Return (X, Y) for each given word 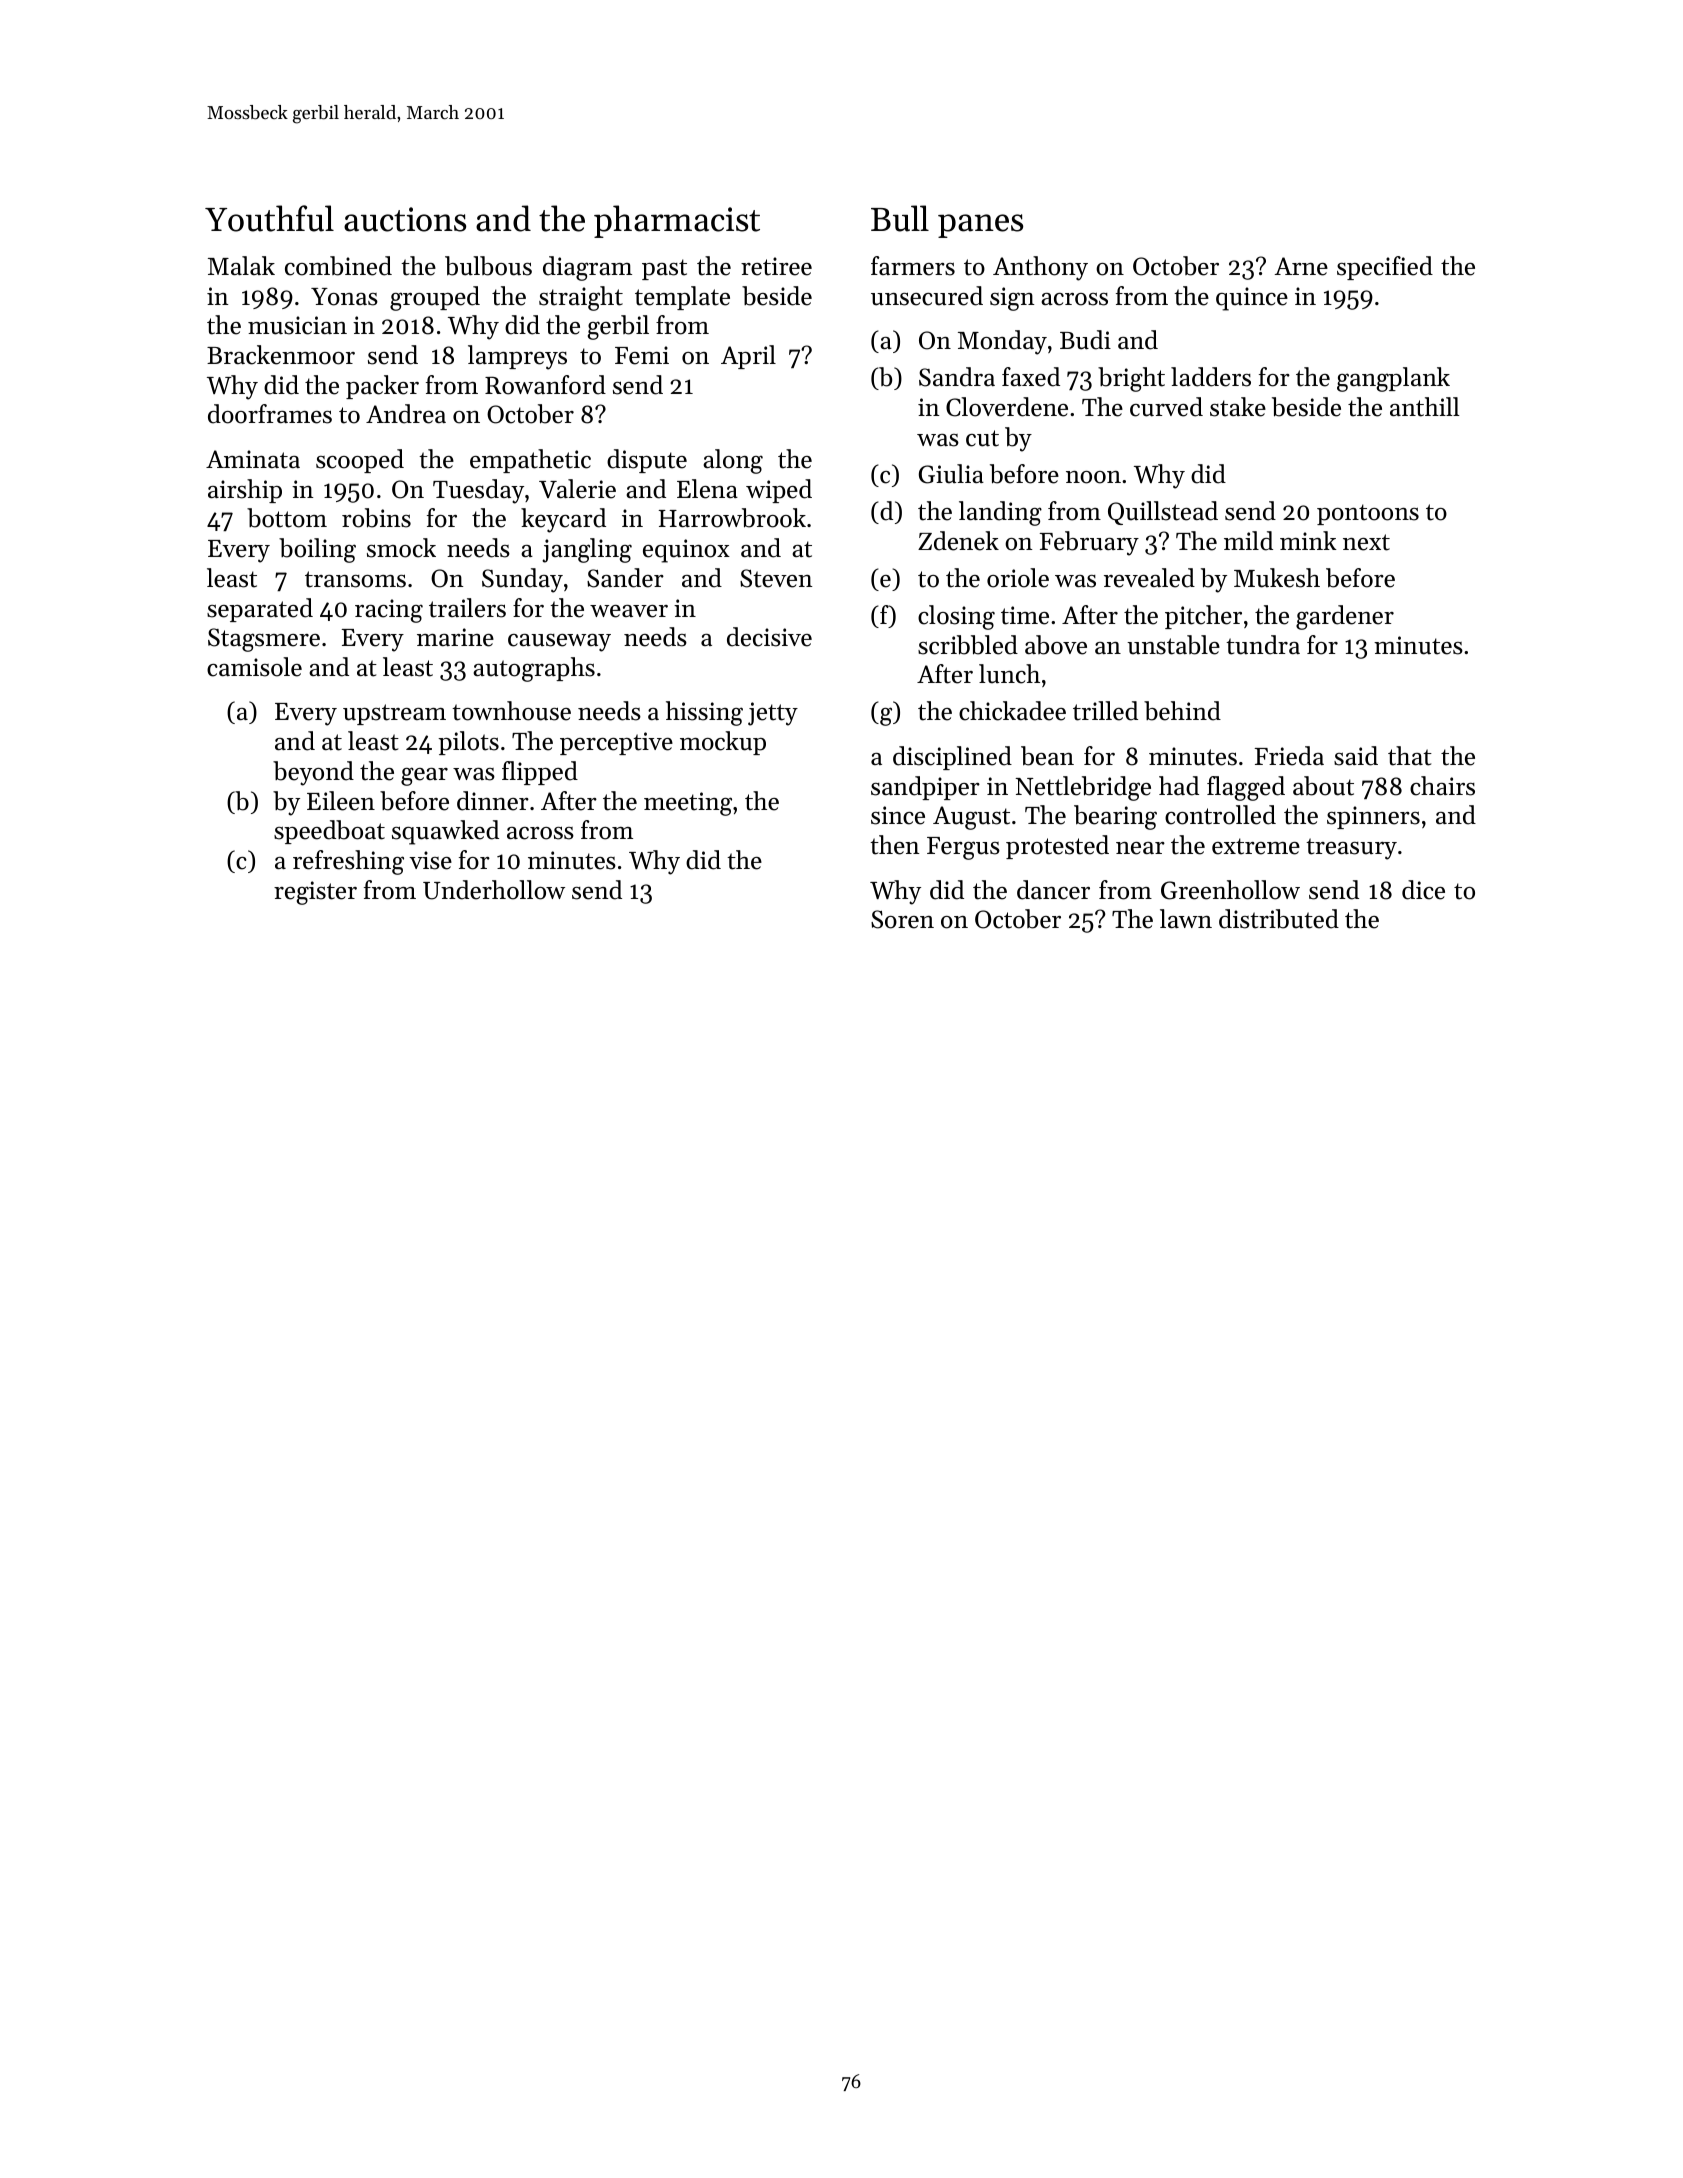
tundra (1263, 645)
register (315, 893)
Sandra (957, 377)
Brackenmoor (281, 355)
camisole (254, 667)
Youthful (269, 218)
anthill (1425, 407)
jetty (773, 714)
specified (1385, 268)
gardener (1345, 617)
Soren (902, 919)
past (664, 269)
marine (455, 637)
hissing (704, 713)
